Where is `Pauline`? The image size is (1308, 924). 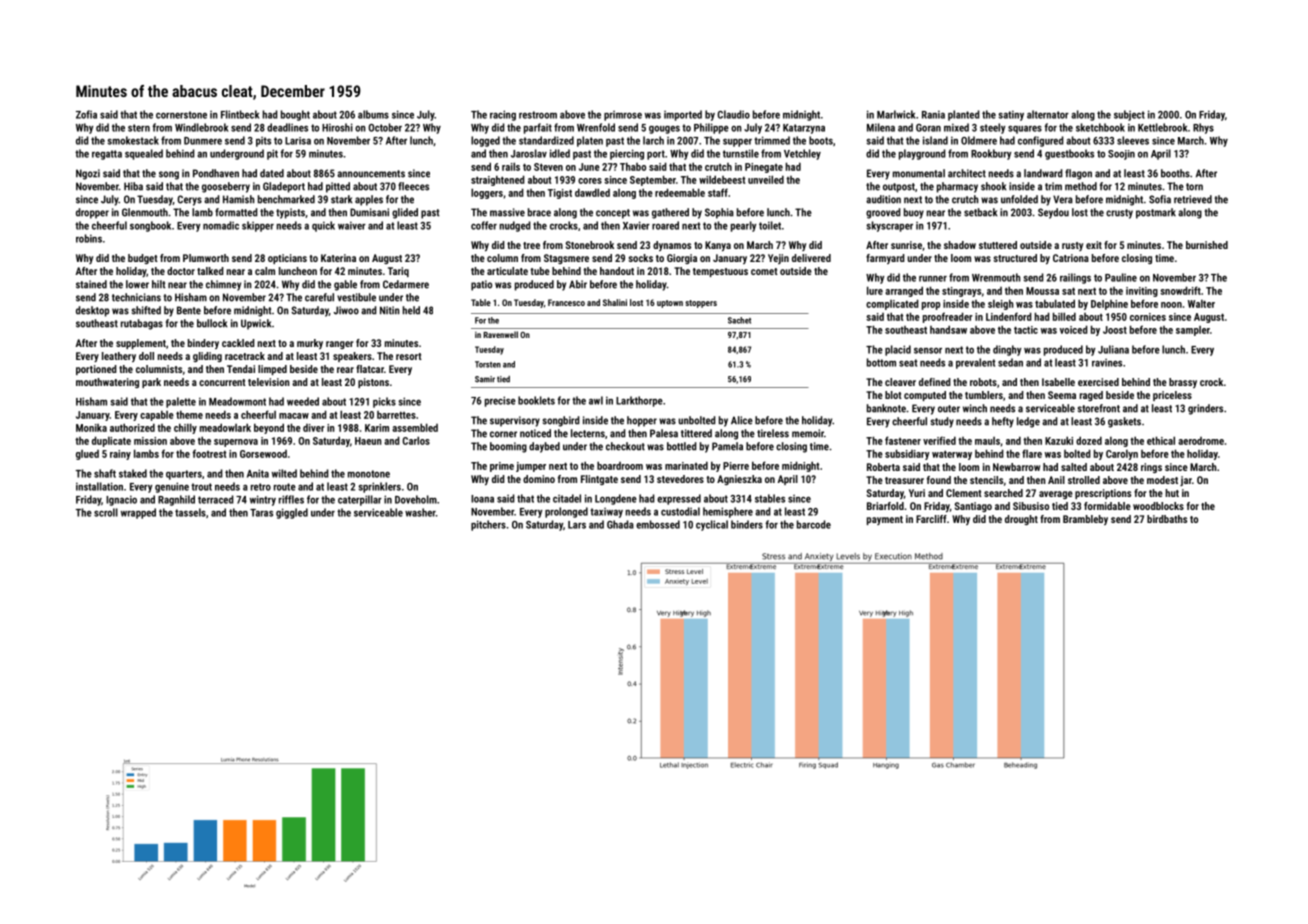 Pauline is located at coordinates (1121, 277).
